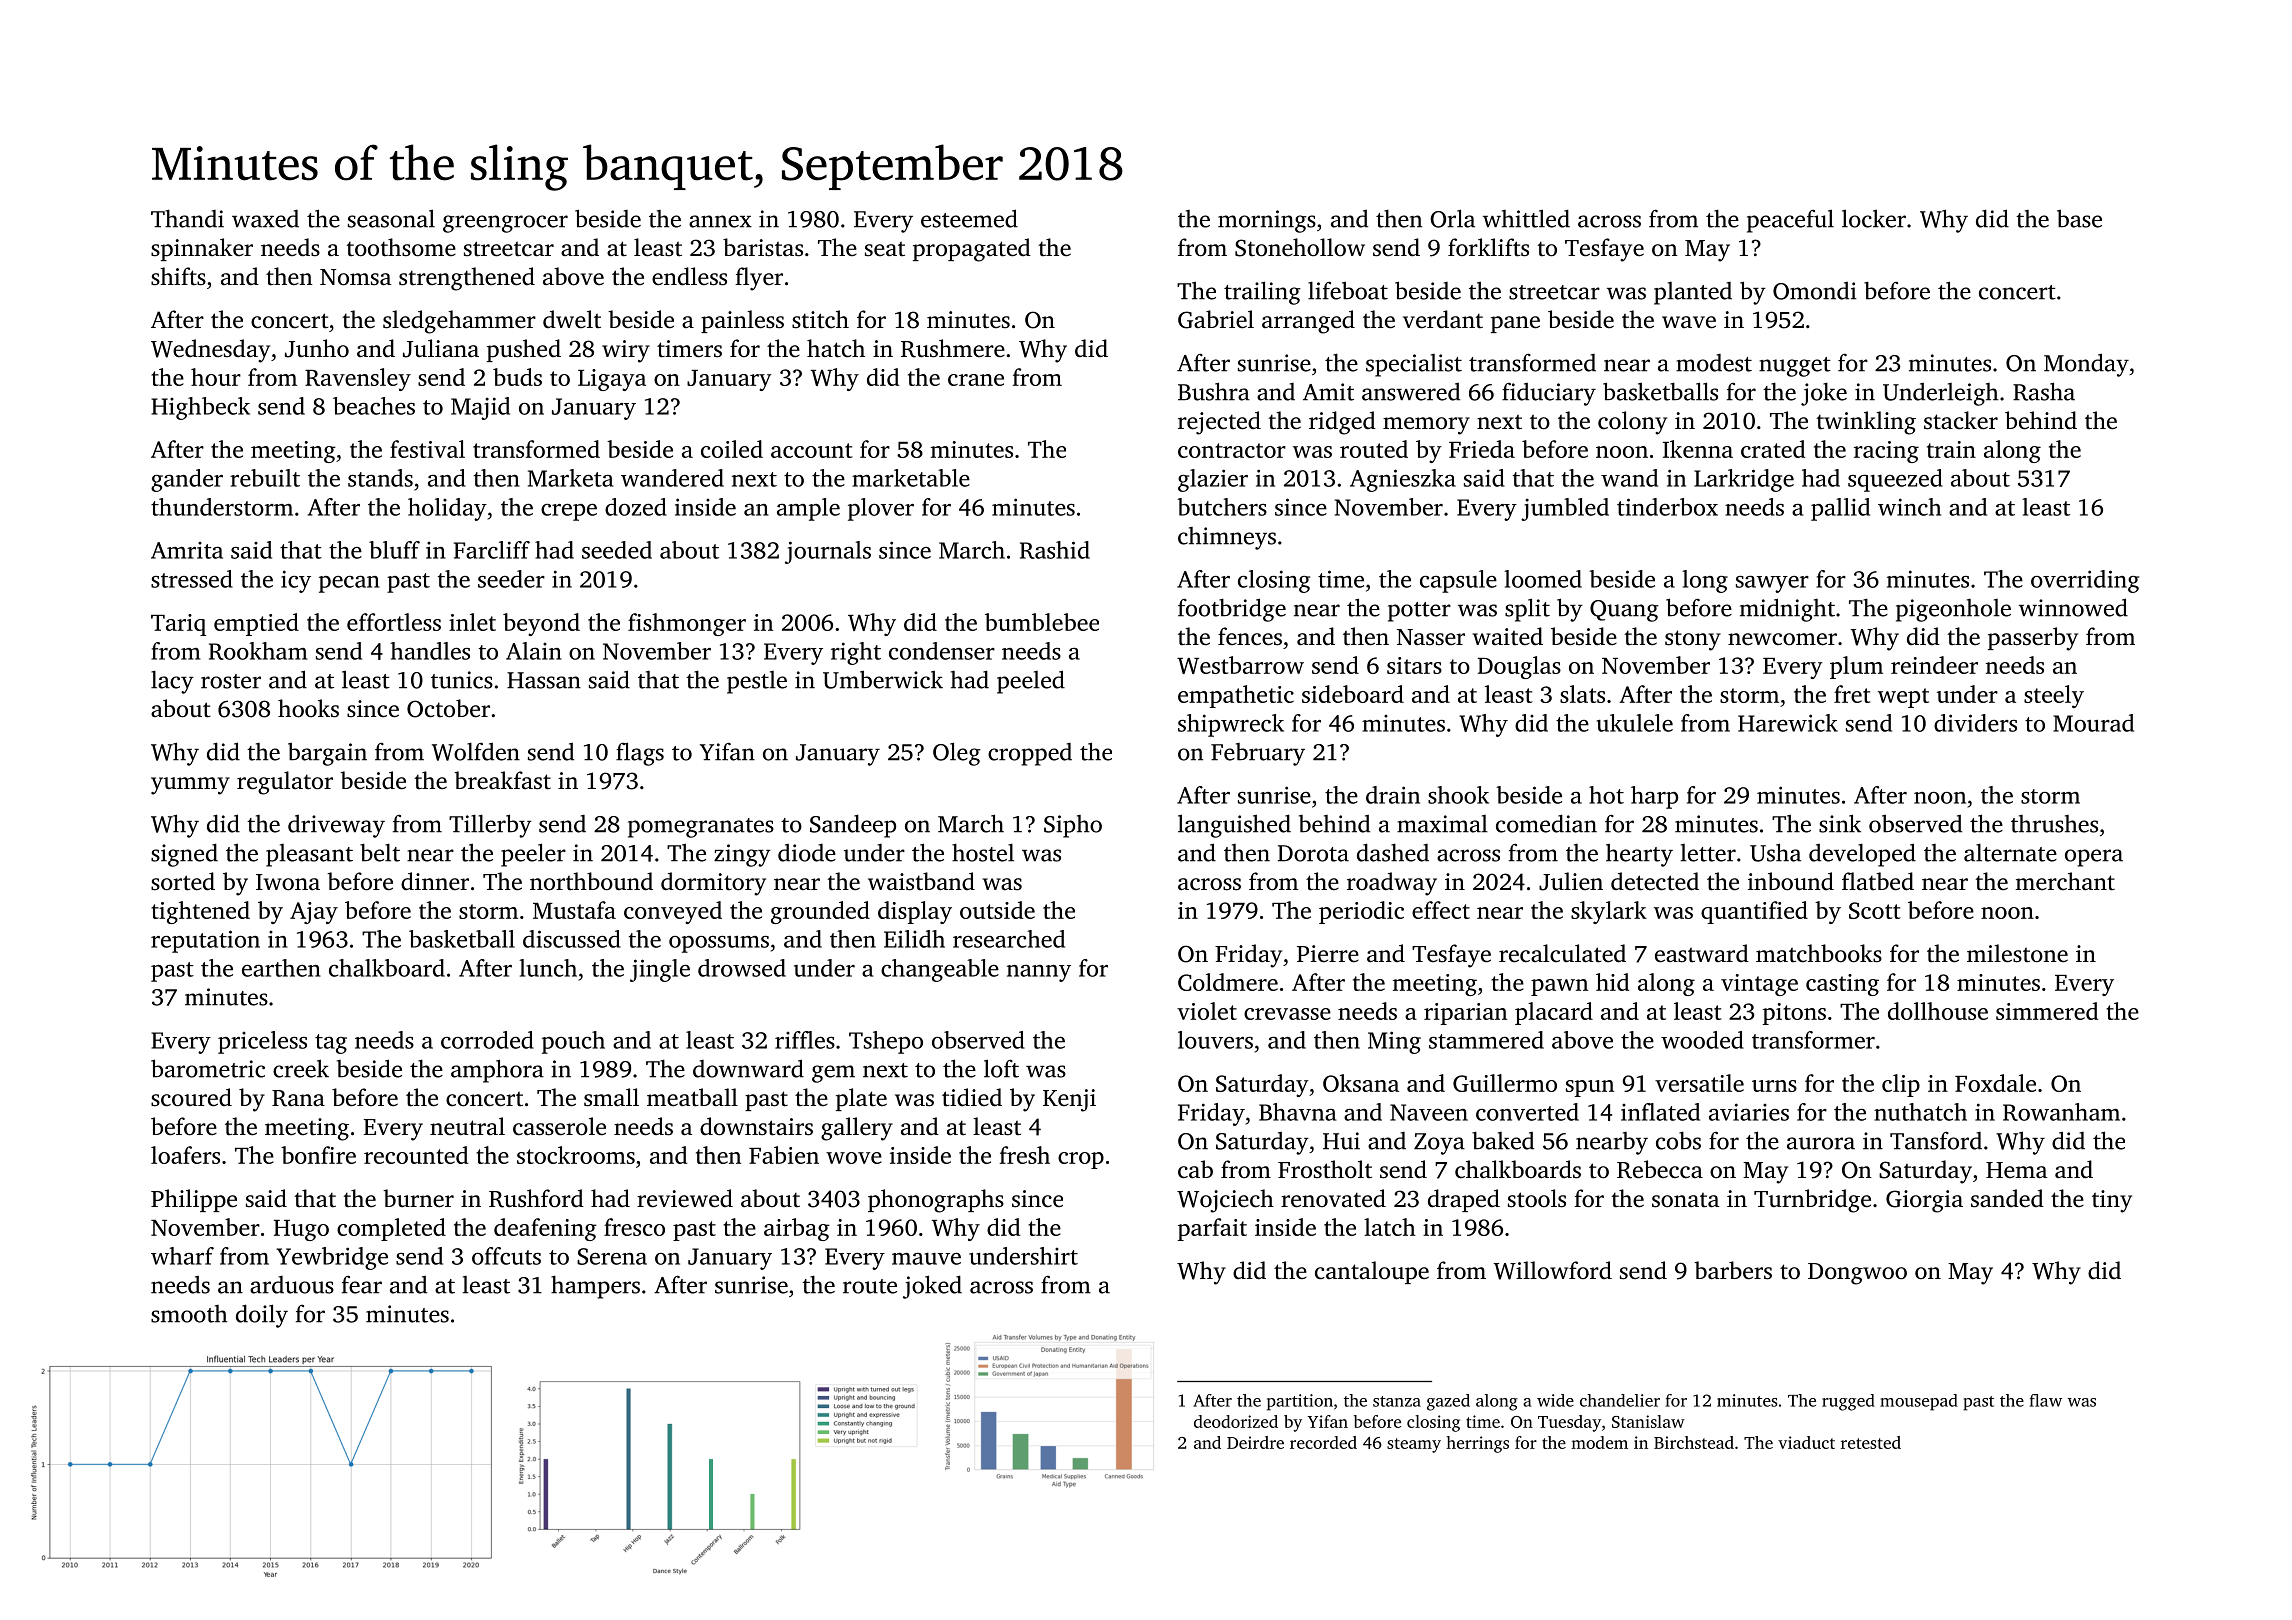 Image resolution: width=2292 pixels, height=1620 pixels. What do you see at coordinates (1267, 221) in the page?
I see `mornings` at bounding box center [1267, 221].
